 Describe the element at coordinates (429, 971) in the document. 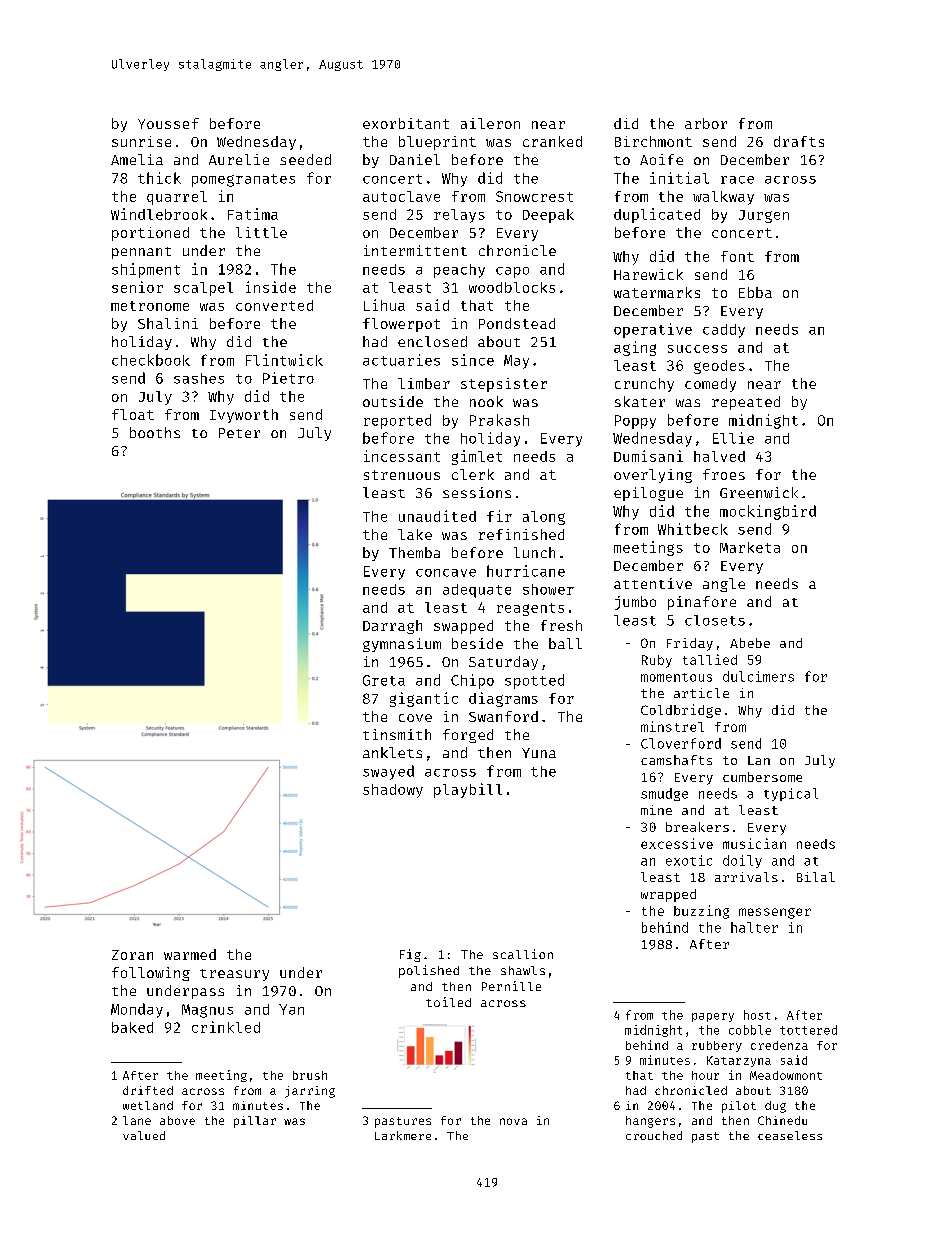

I see `polished` at that location.
